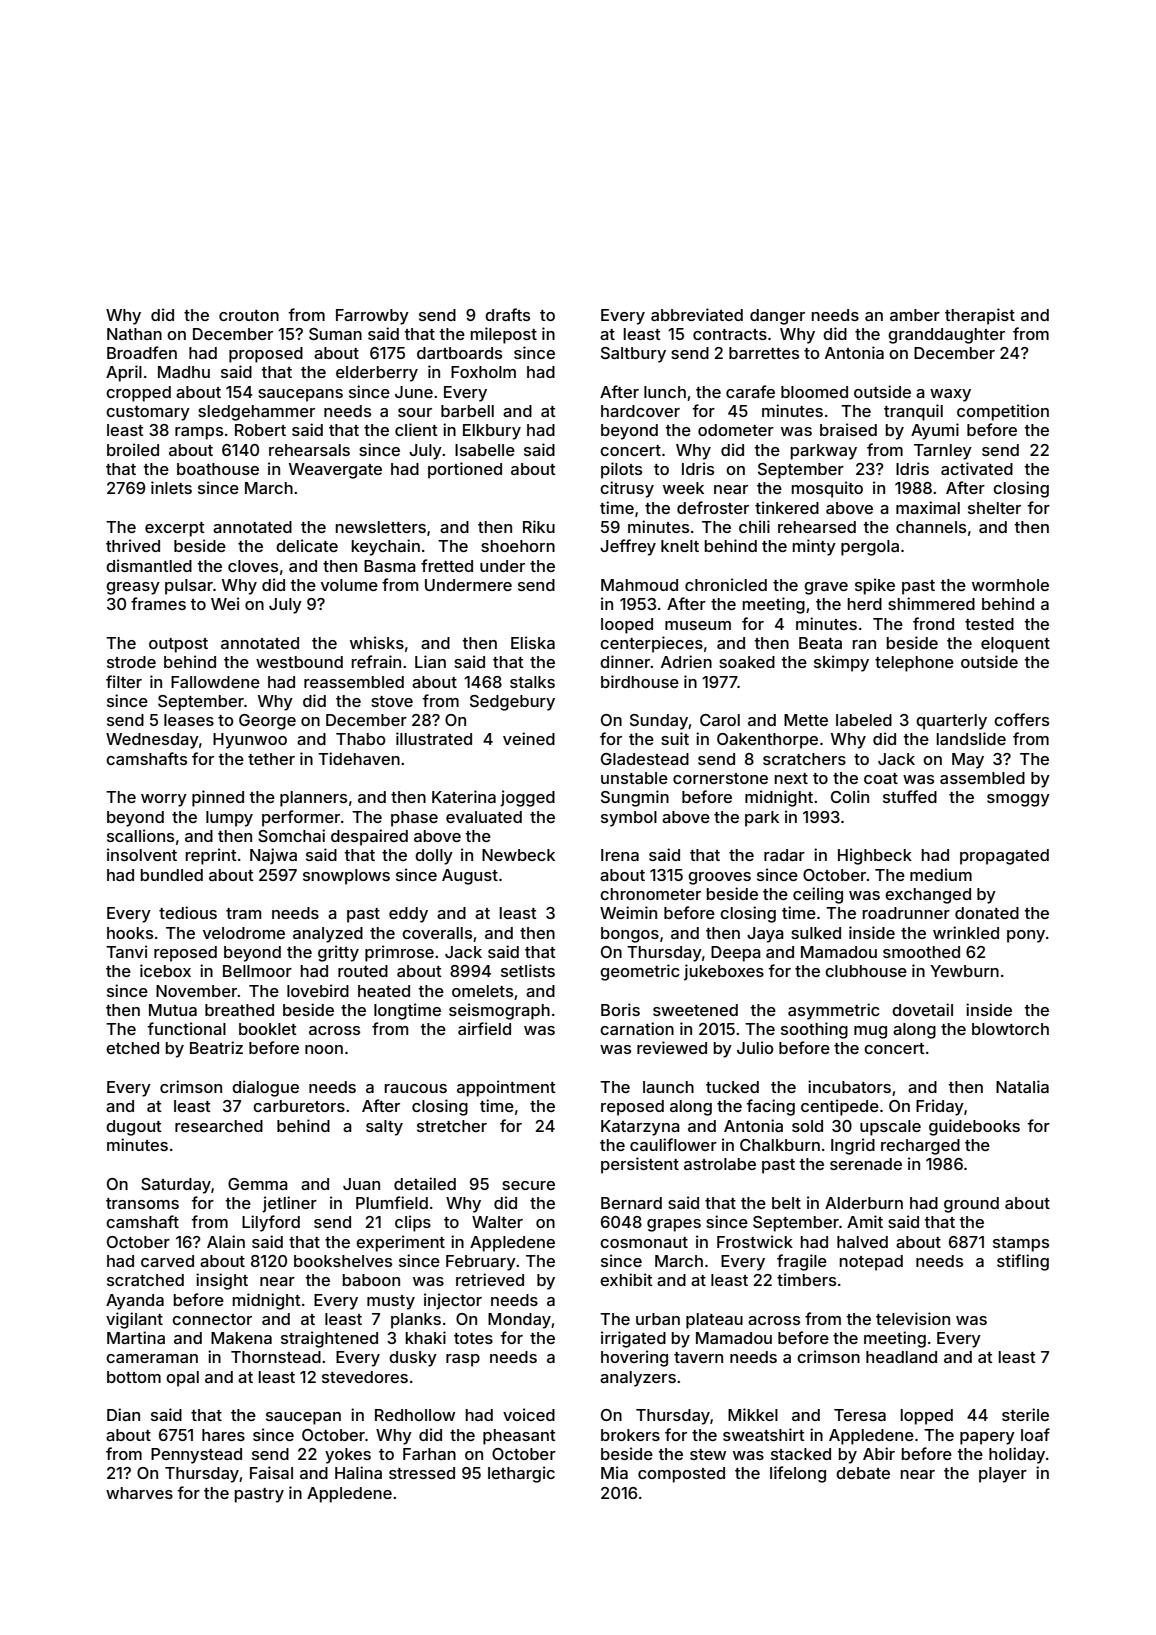 The image size is (1156, 1635). What do you see at coordinates (841, 663) in the document?
I see `skimpy` at bounding box center [841, 663].
